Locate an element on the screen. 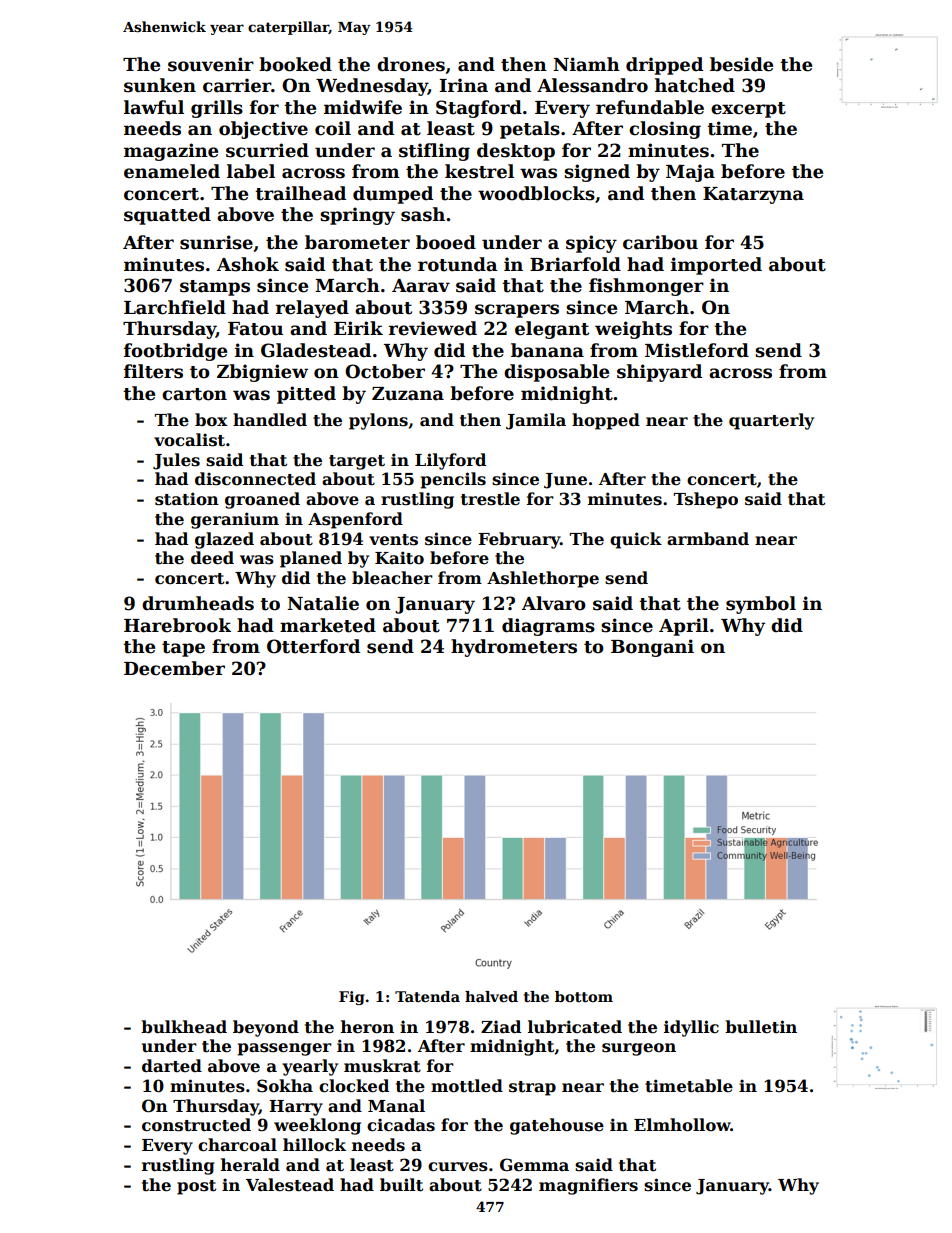 The width and height of the screenshot is (952, 1233). disconnected is located at coordinates (255, 479).
